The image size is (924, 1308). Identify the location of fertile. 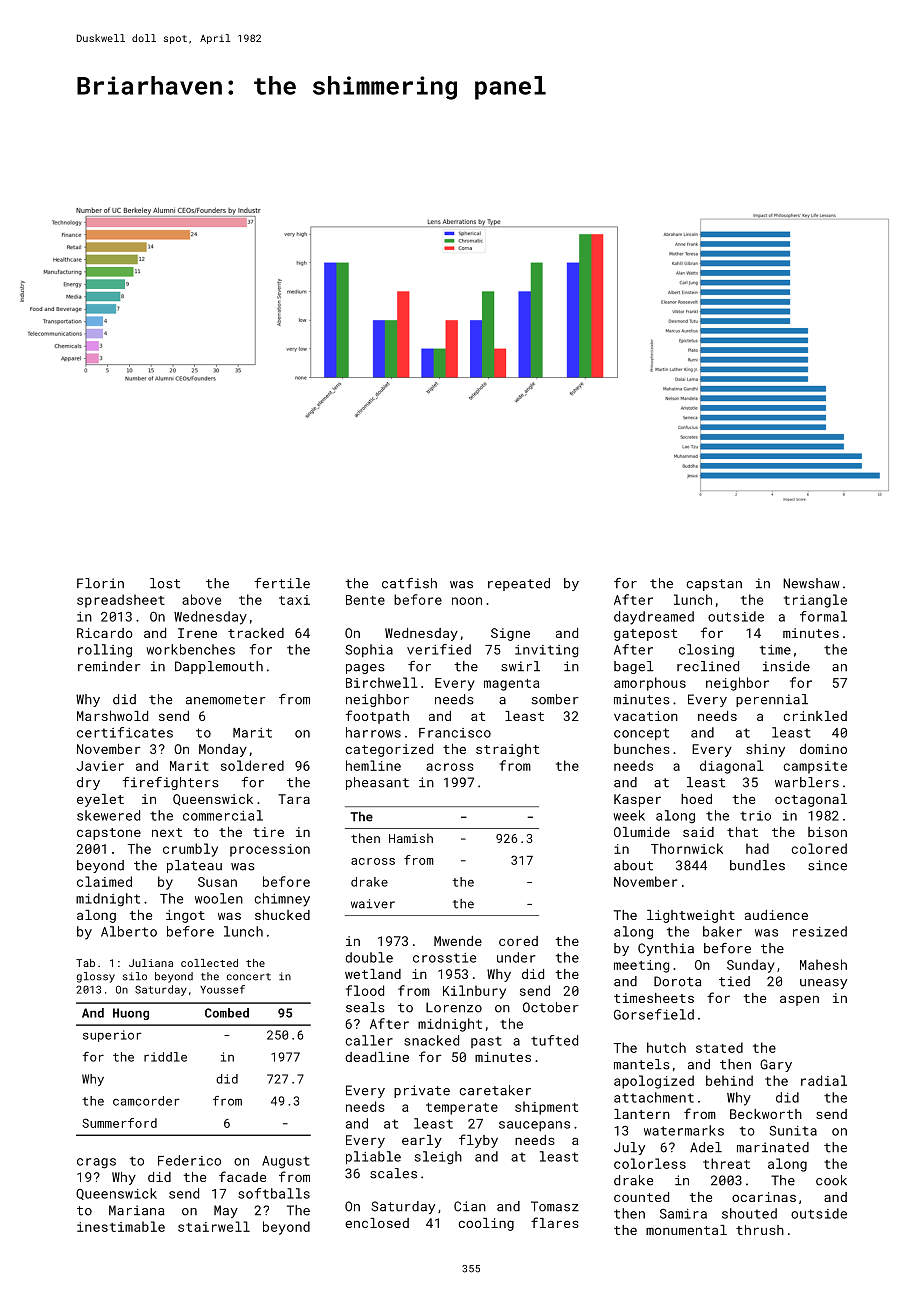
(282, 583).
